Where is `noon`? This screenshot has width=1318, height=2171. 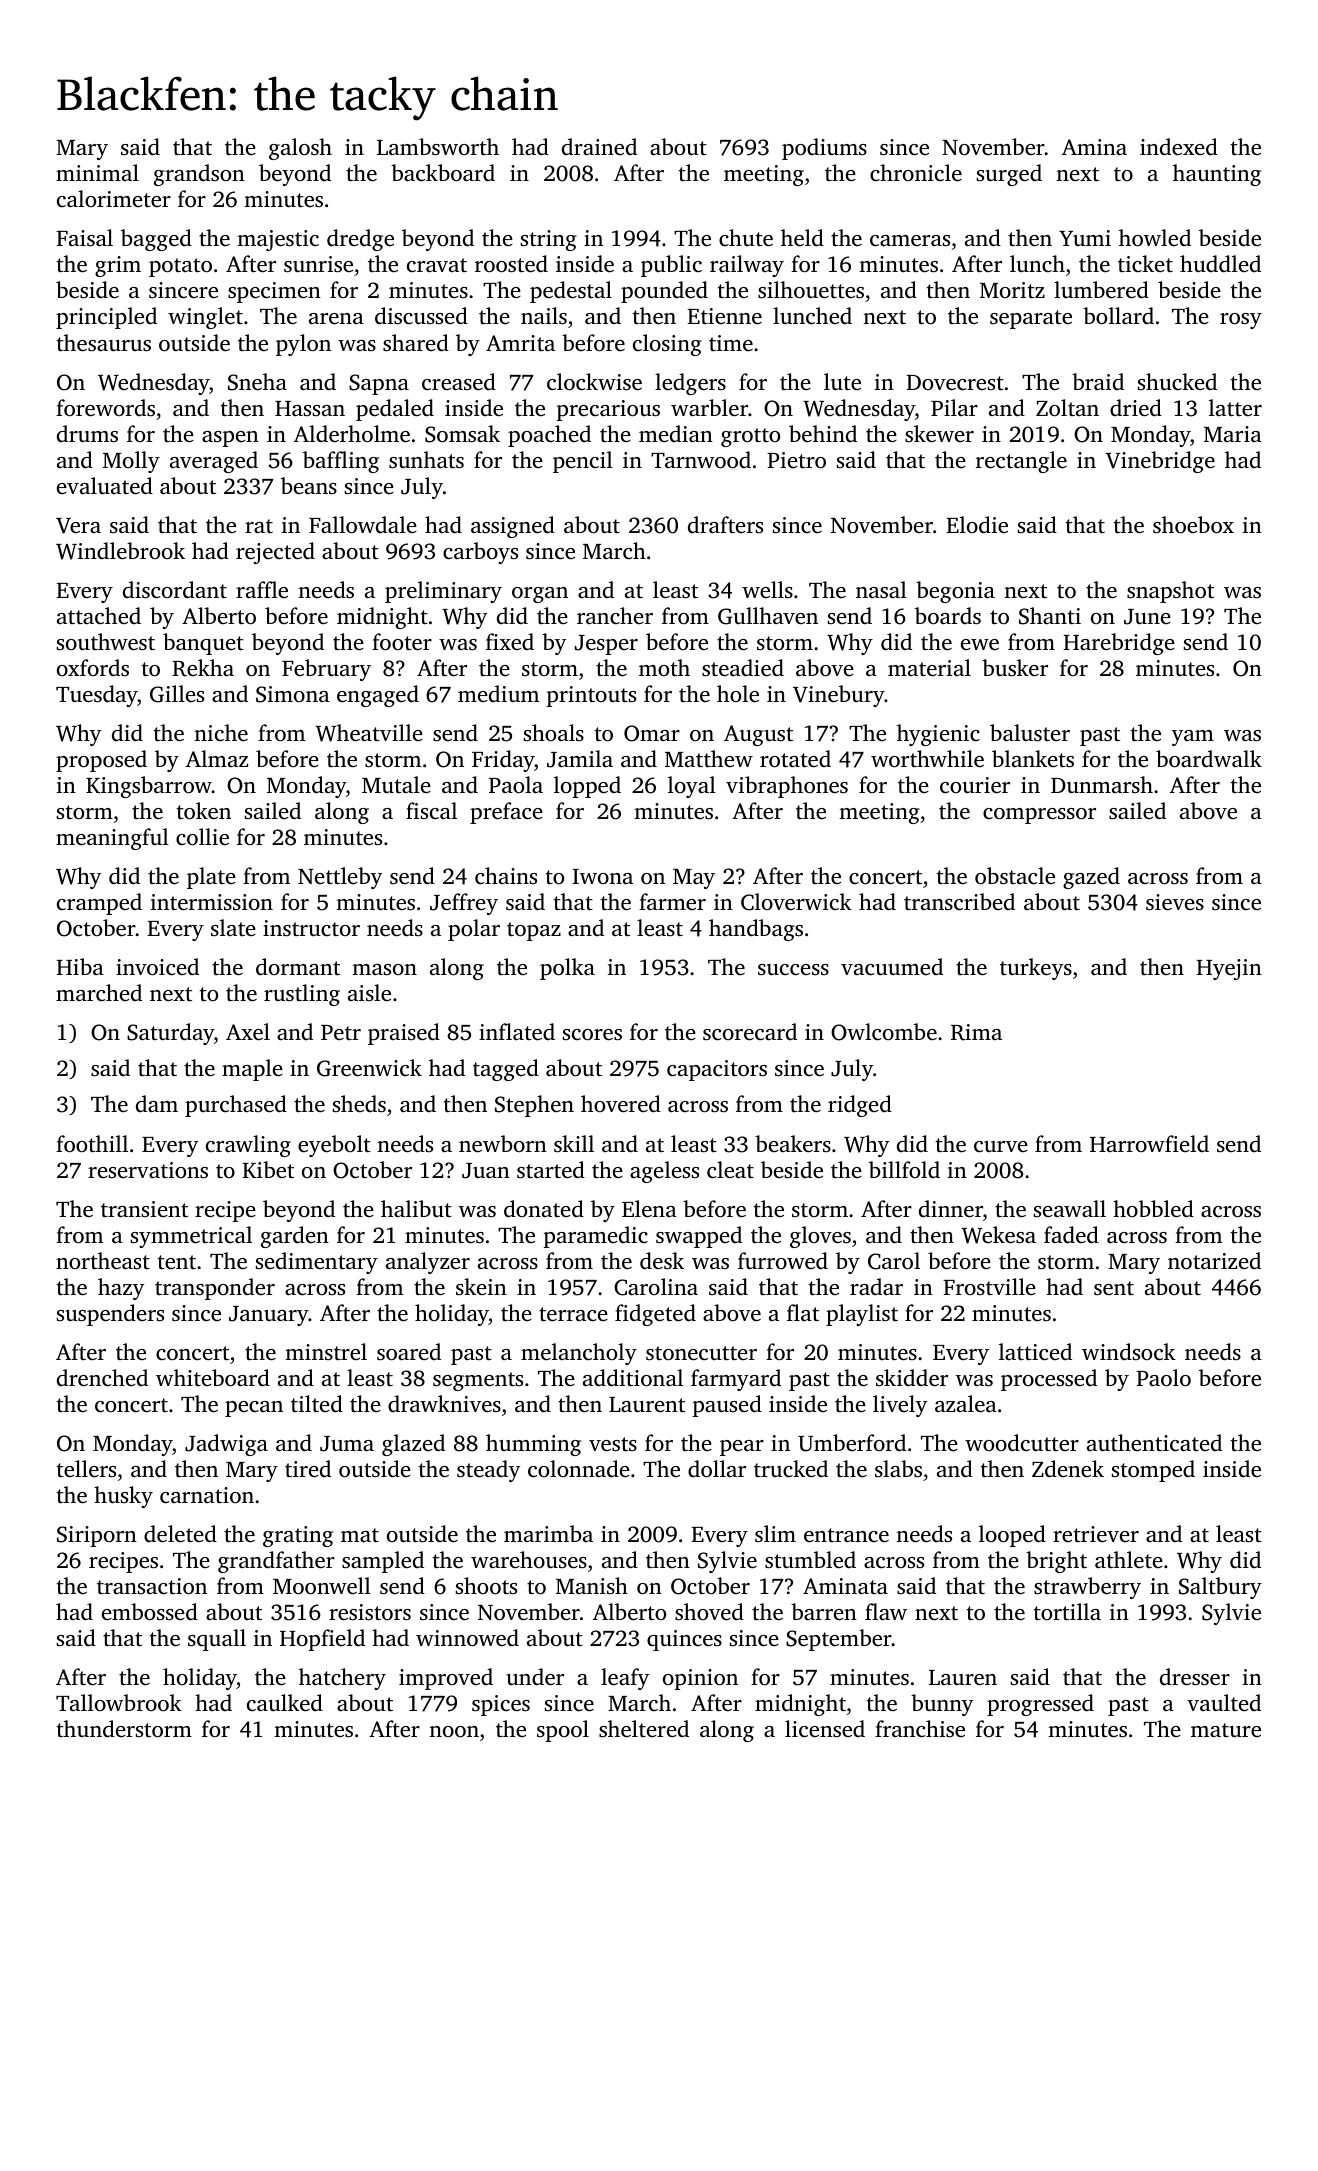 noon is located at coordinates (454, 1732).
